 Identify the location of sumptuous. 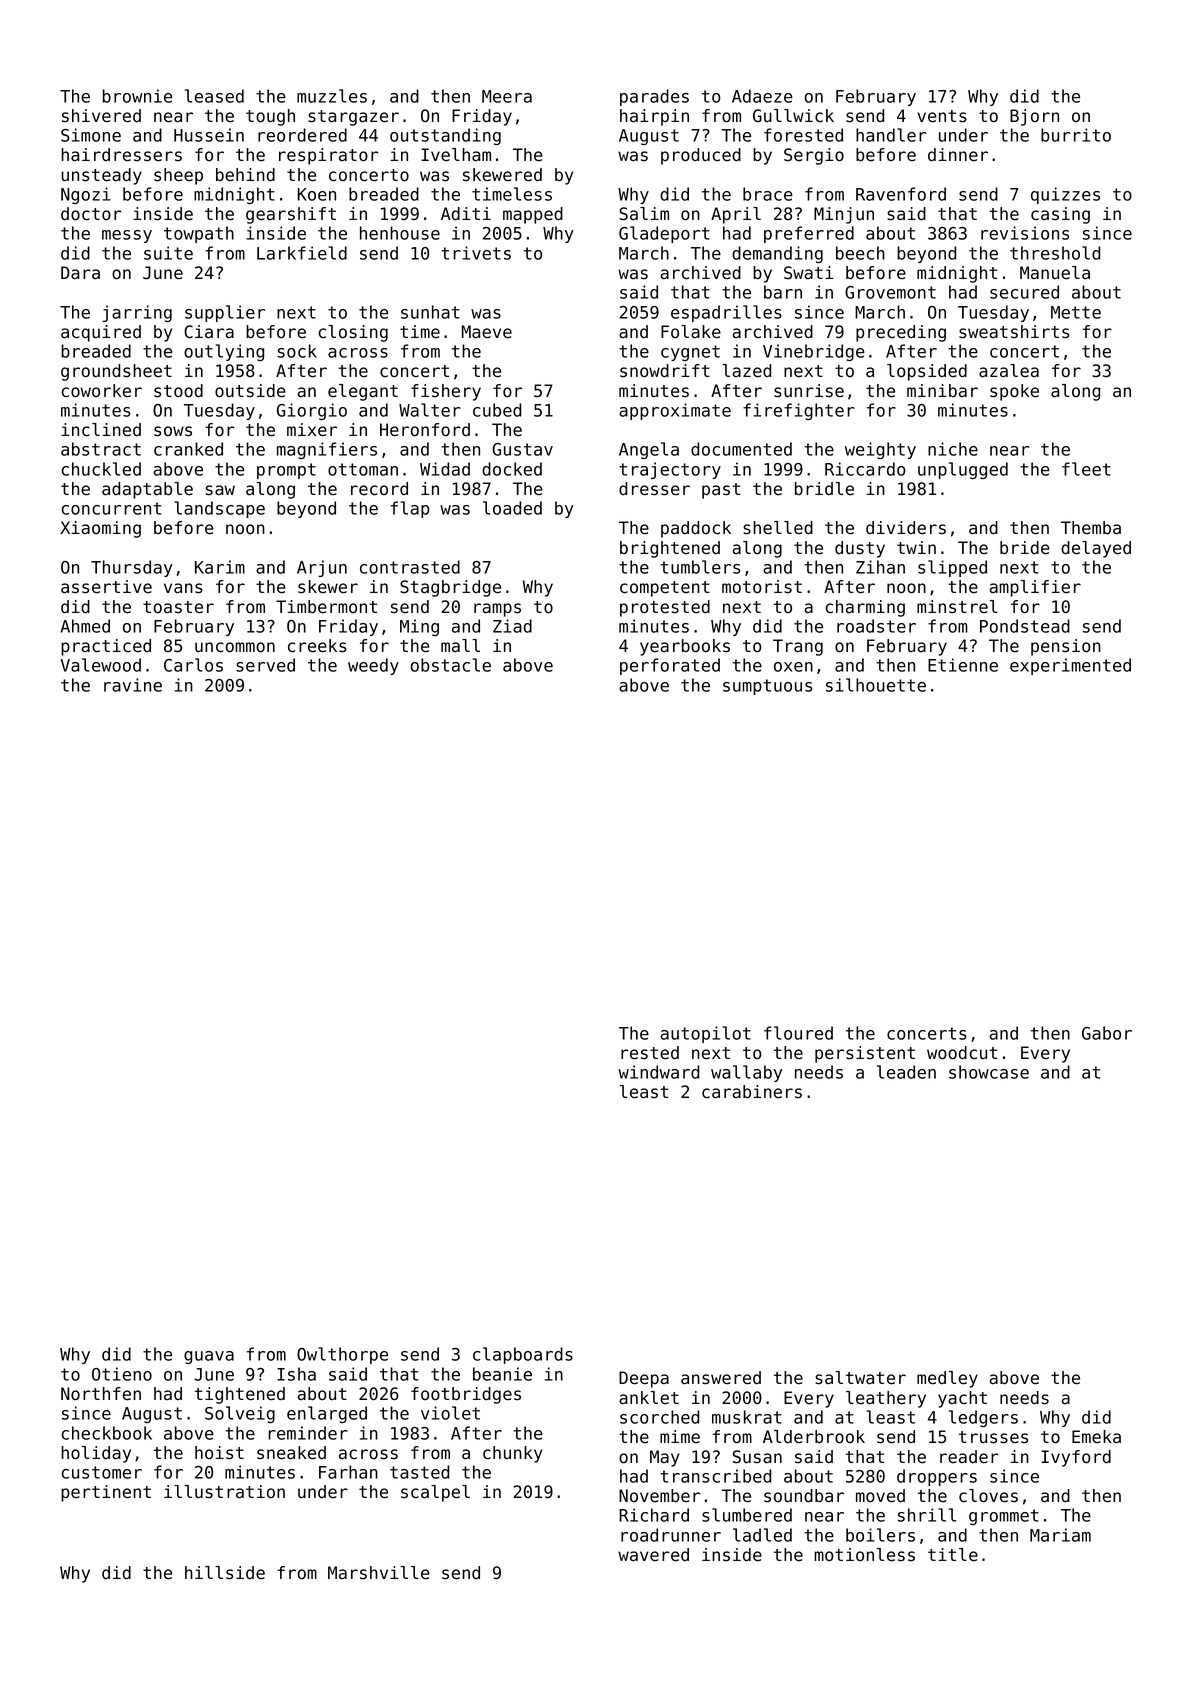
(767, 687).
